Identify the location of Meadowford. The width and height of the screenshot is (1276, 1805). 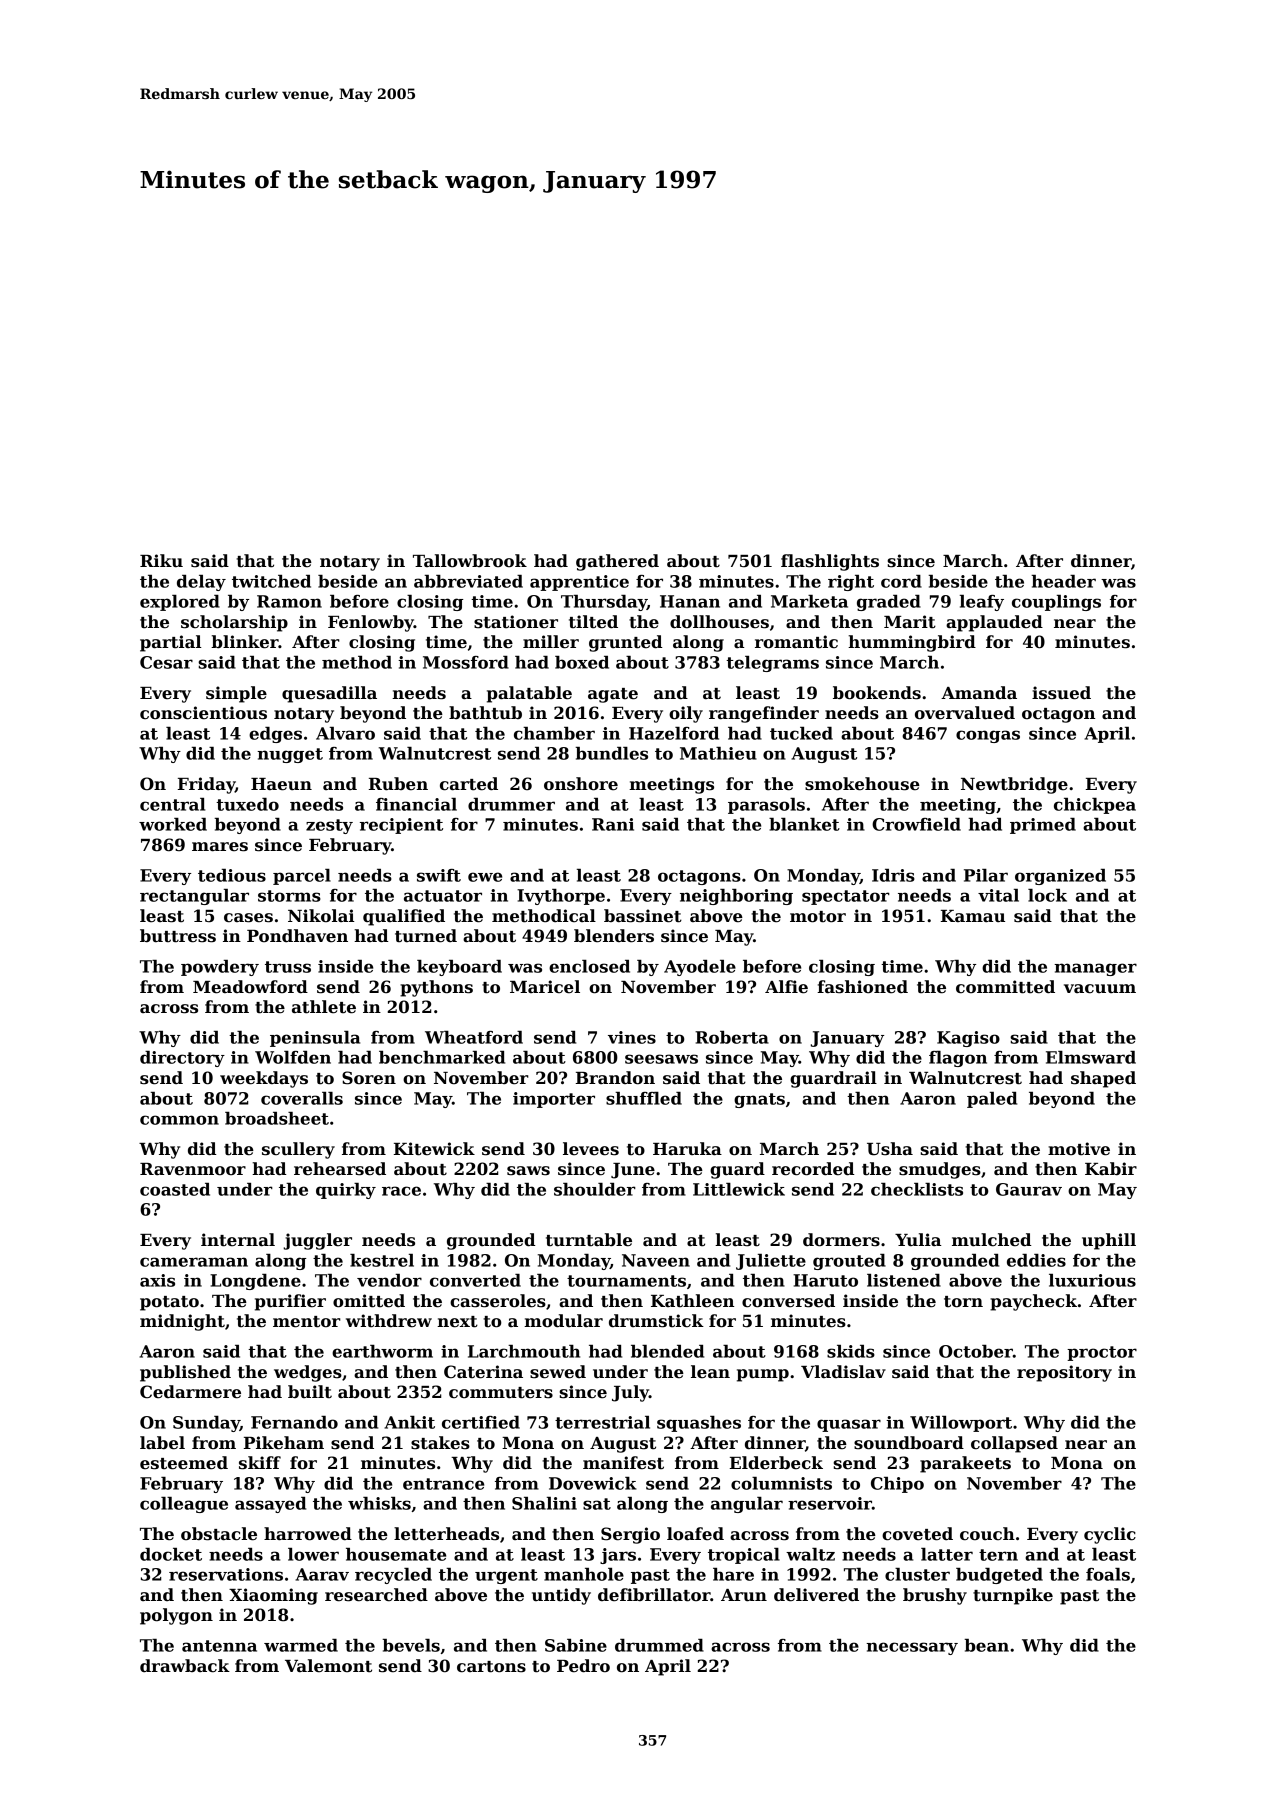
(250, 987).
